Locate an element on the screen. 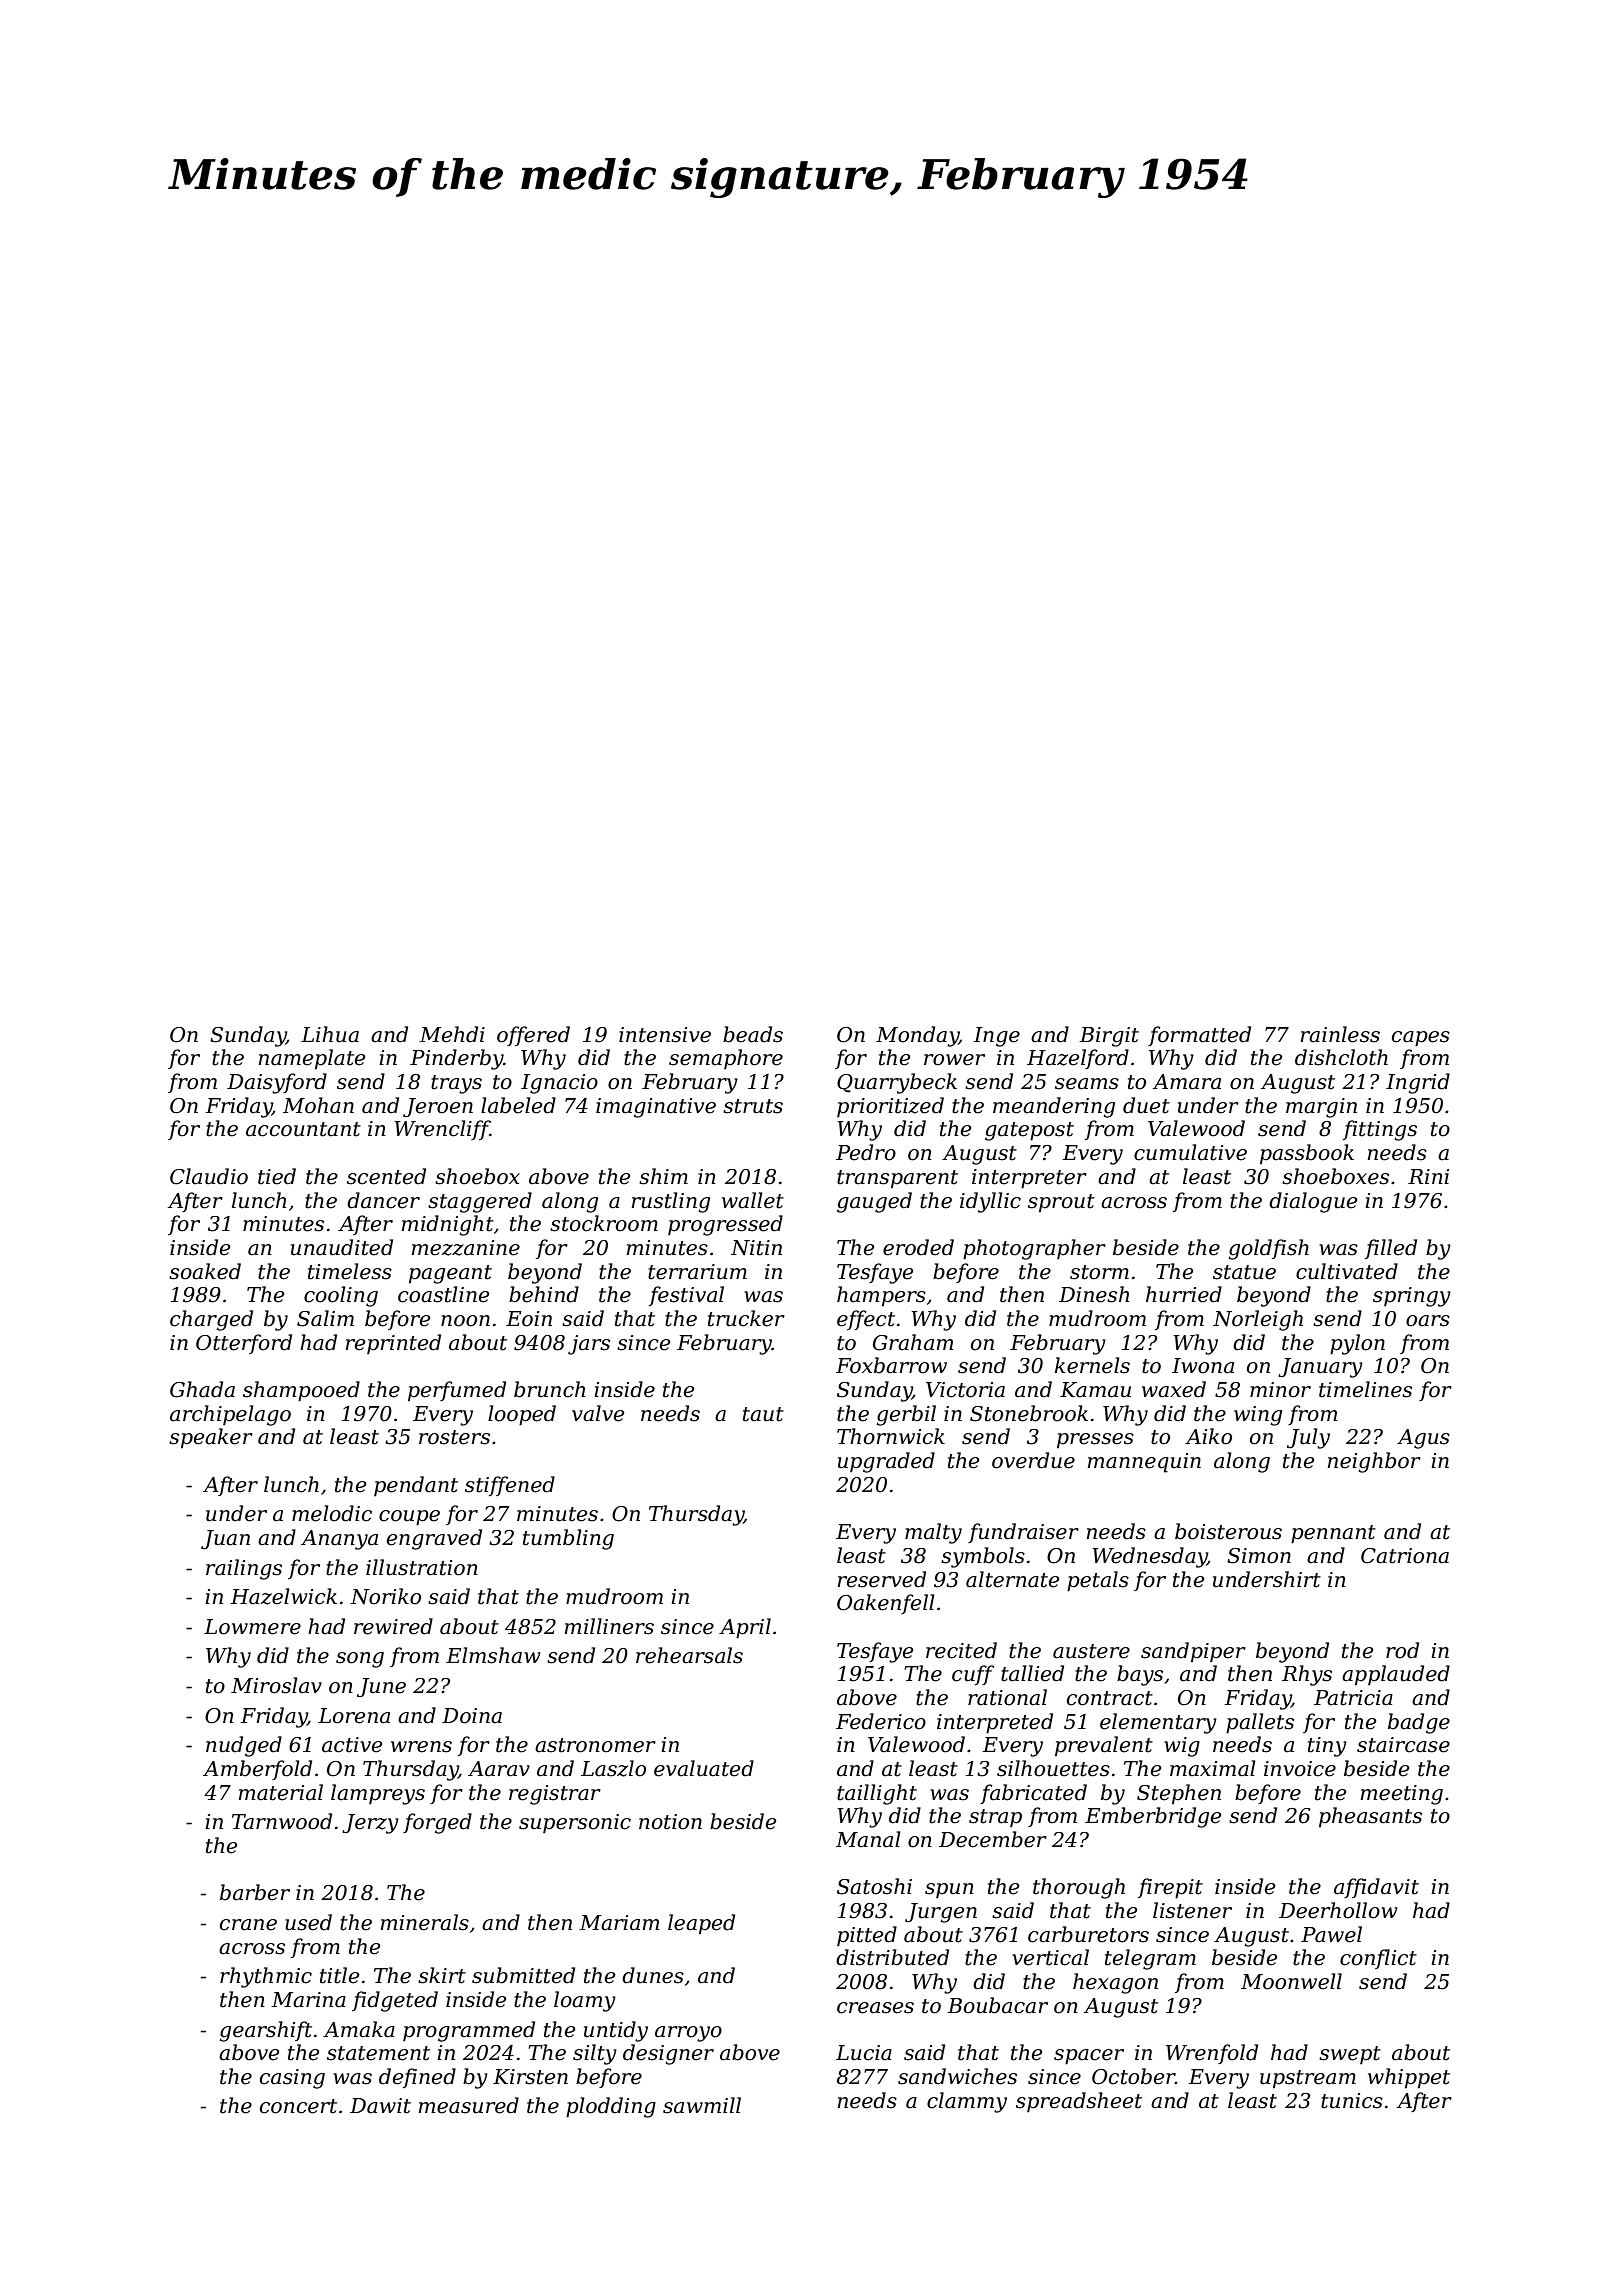 The width and height of the screenshot is (1620, 2292). Iwona is located at coordinates (1203, 1366).
